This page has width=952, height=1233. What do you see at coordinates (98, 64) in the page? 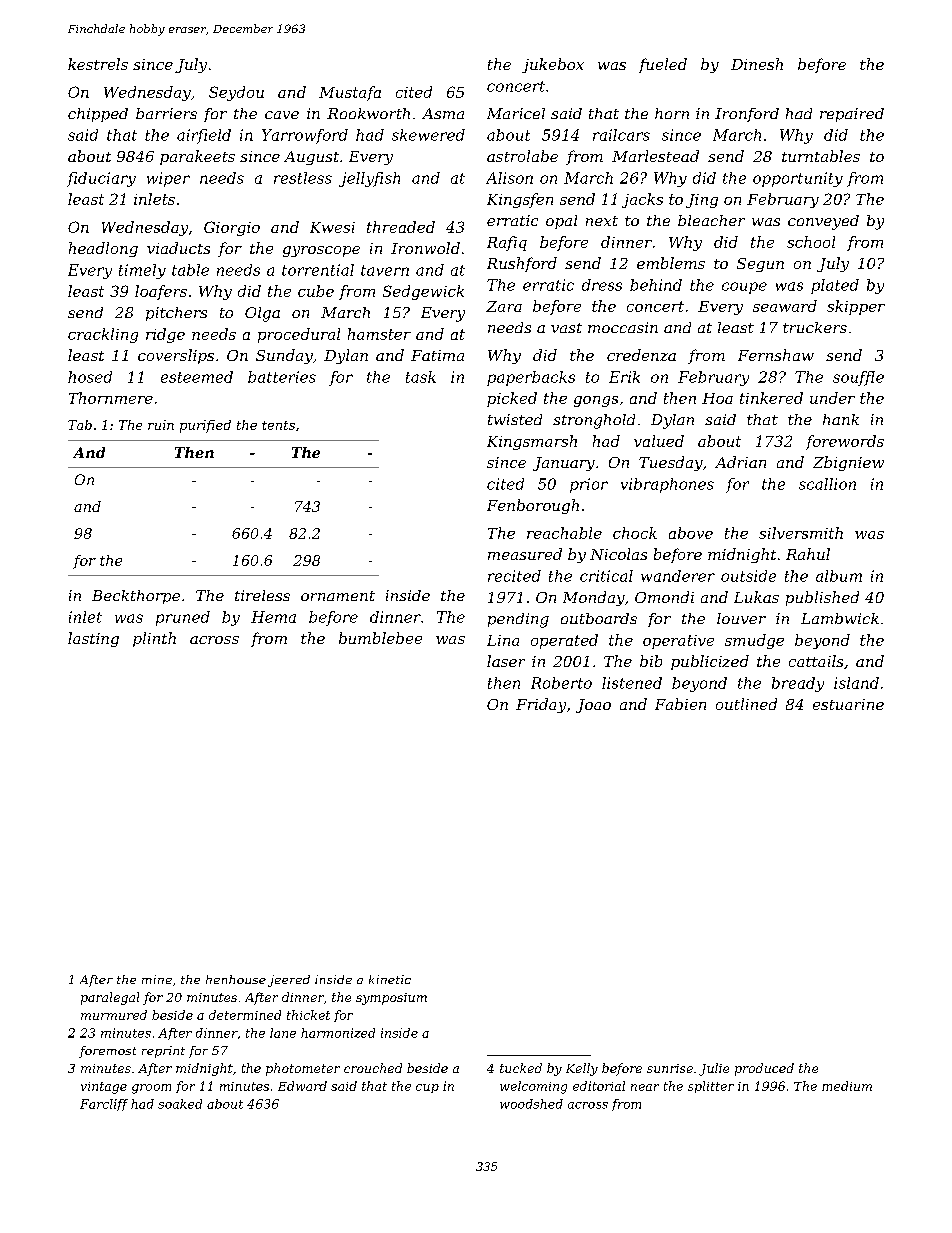
I see `kestrels` at bounding box center [98, 64].
